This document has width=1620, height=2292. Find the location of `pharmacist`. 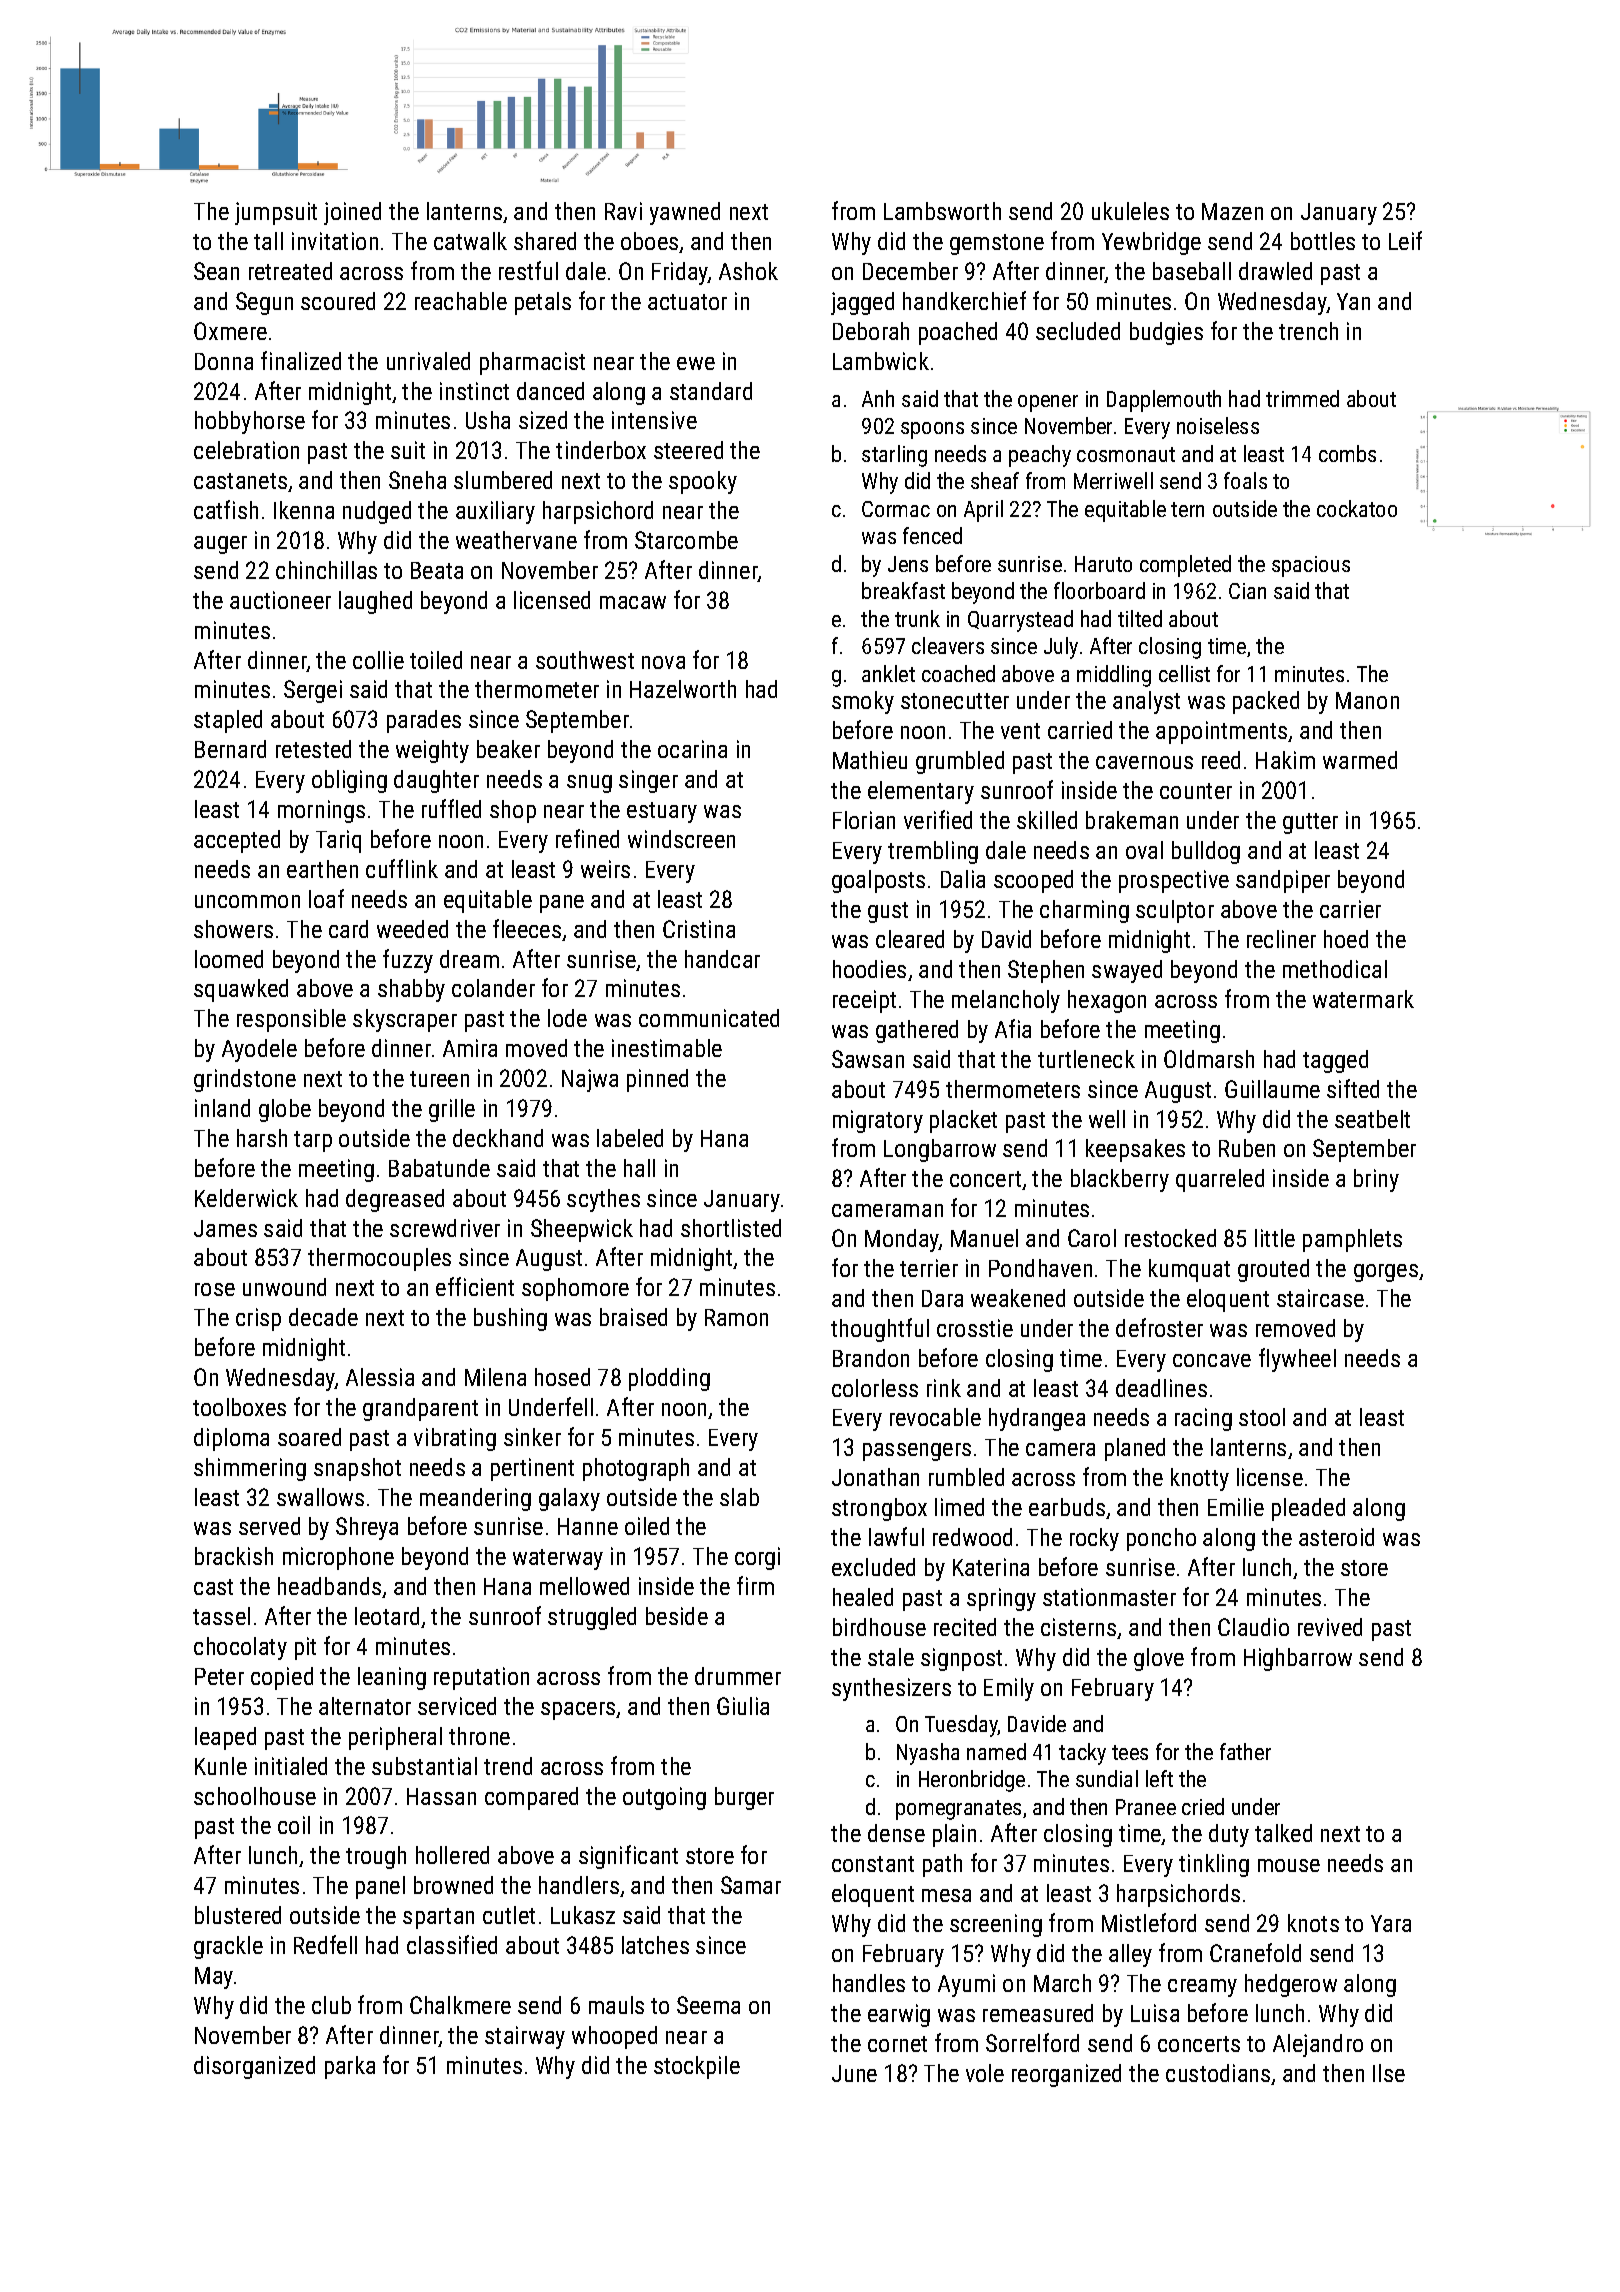

pharmacist is located at coordinates (532, 363).
